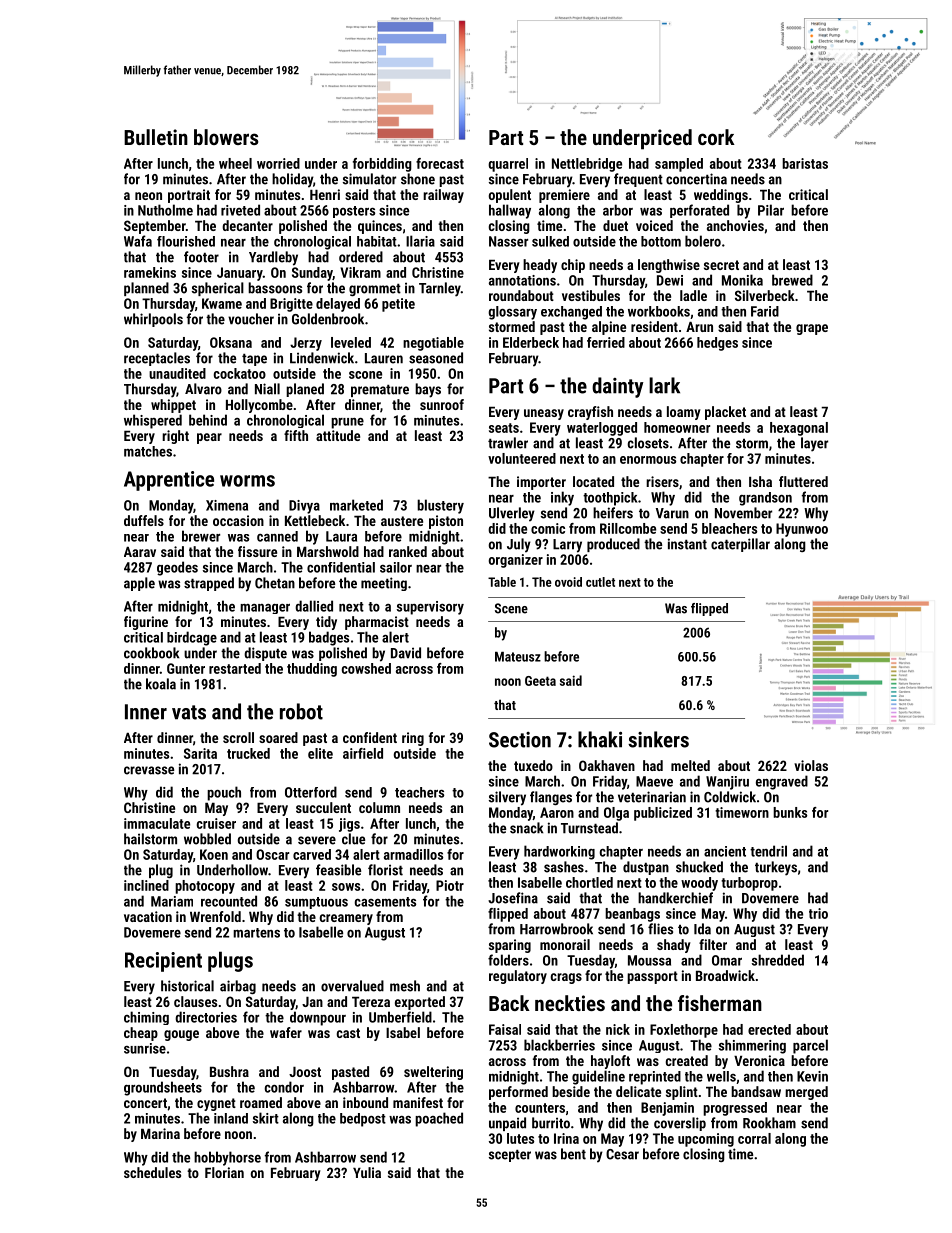  What do you see at coordinates (677, 427) in the screenshot?
I see `homeowner` at bounding box center [677, 427].
